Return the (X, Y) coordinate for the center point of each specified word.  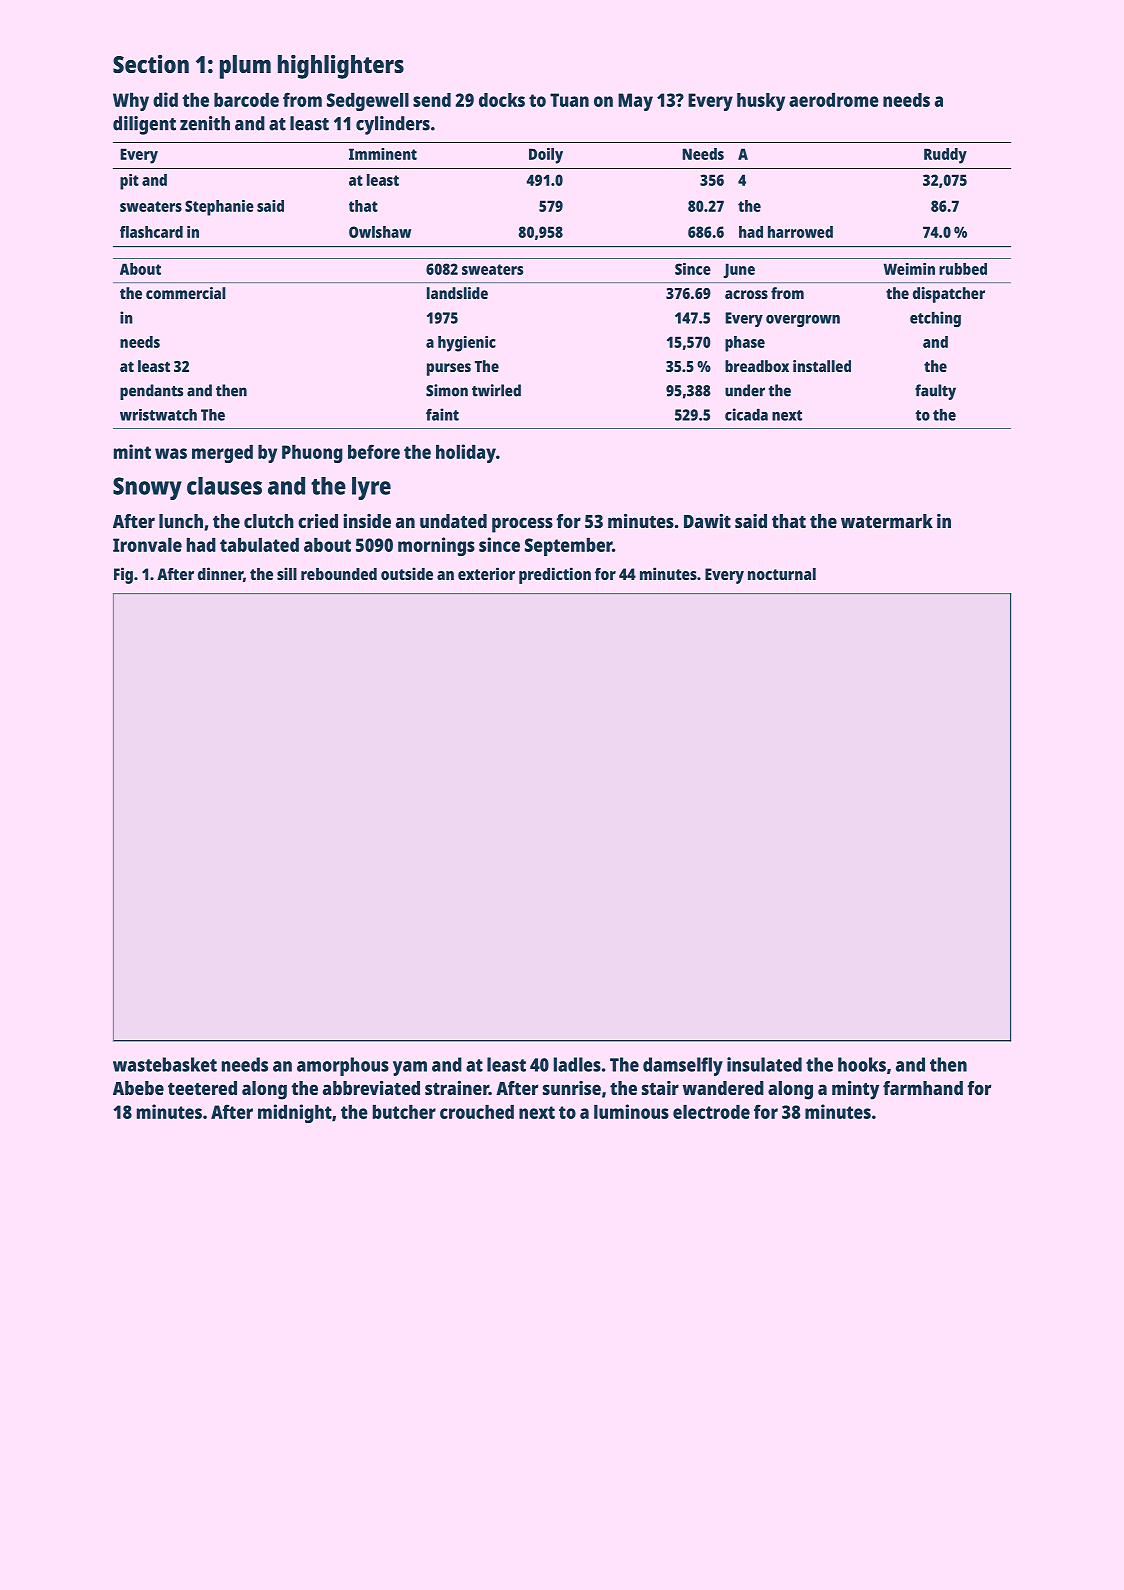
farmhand (923, 1088)
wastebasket (165, 1064)
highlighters (341, 67)
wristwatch (158, 415)
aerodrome (834, 100)
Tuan (569, 100)
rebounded (339, 574)
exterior (486, 573)
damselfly (683, 1066)
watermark (887, 521)
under (745, 390)
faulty (935, 392)
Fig (123, 575)
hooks (862, 1064)
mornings (436, 546)
